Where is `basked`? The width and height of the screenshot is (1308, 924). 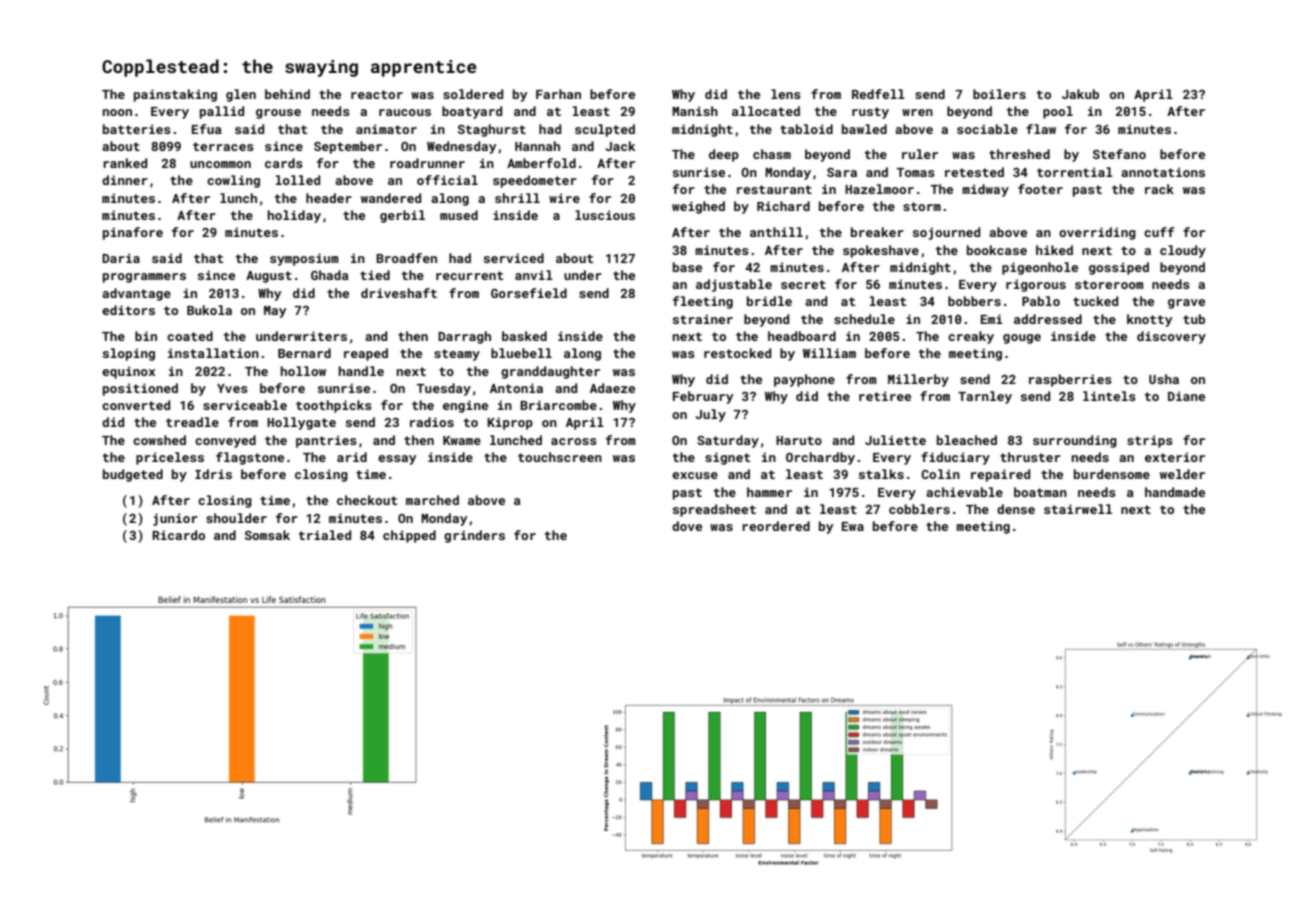
basked is located at coordinates (524, 336).
